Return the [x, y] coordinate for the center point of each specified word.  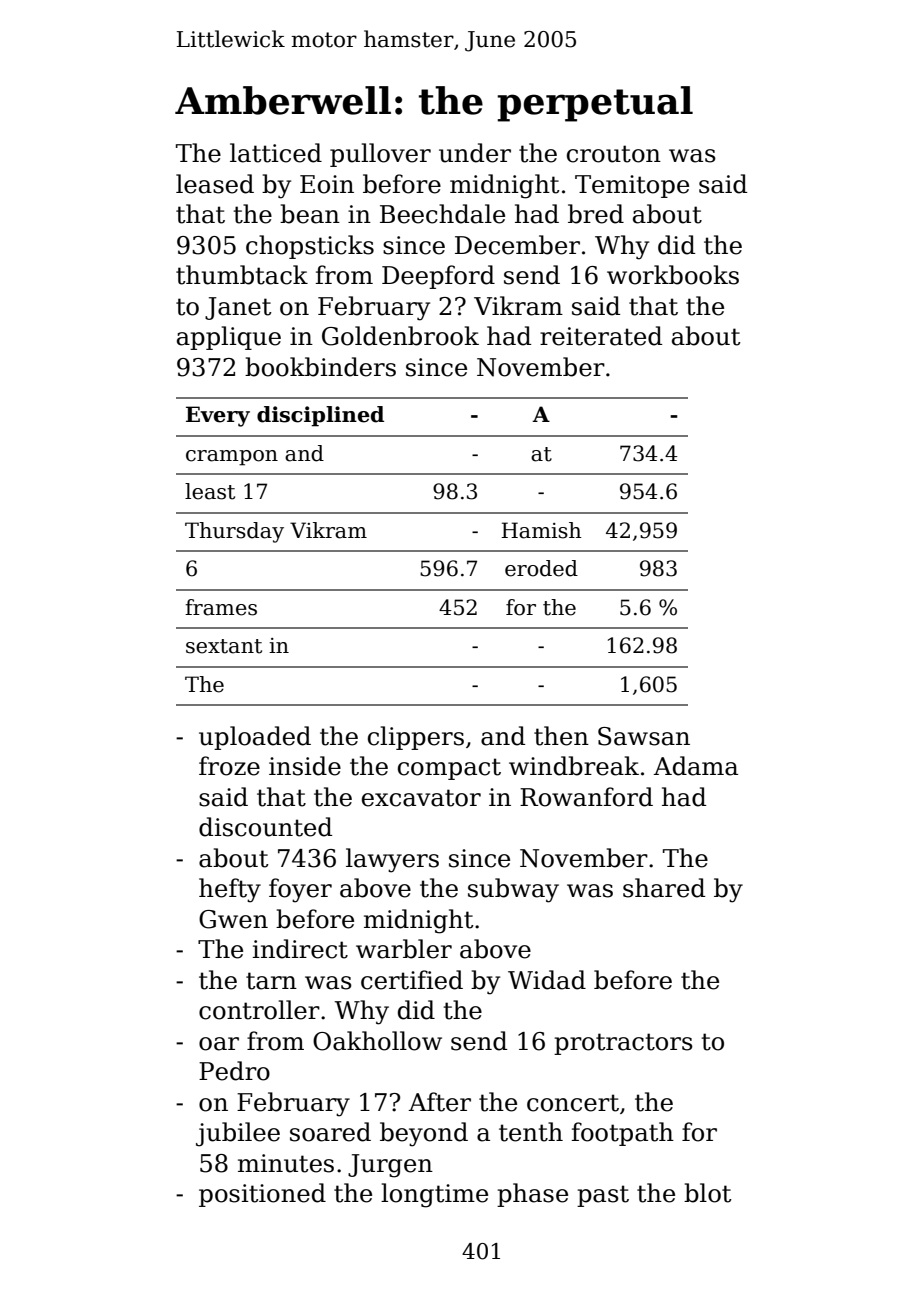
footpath [623, 1134]
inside [305, 766]
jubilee [238, 1134]
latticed [276, 153]
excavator [421, 798]
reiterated [601, 336]
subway [513, 890]
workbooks [673, 275]
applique [229, 338]
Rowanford [586, 797]
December [517, 245]
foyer [300, 890]
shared [664, 888]
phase [532, 1195]
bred [596, 214]
